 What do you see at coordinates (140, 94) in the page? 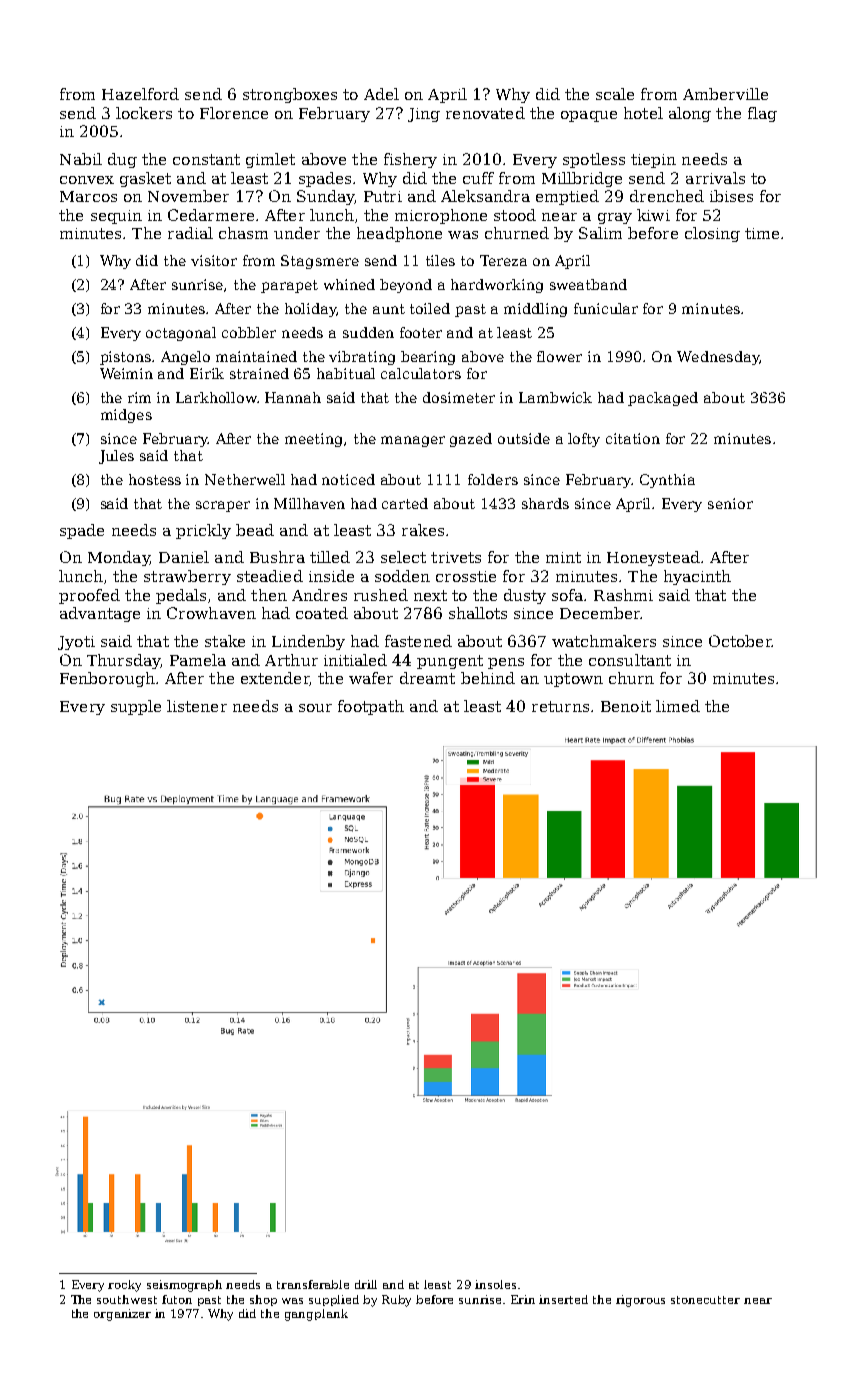
I see `Hazelford` at bounding box center [140, 94].
